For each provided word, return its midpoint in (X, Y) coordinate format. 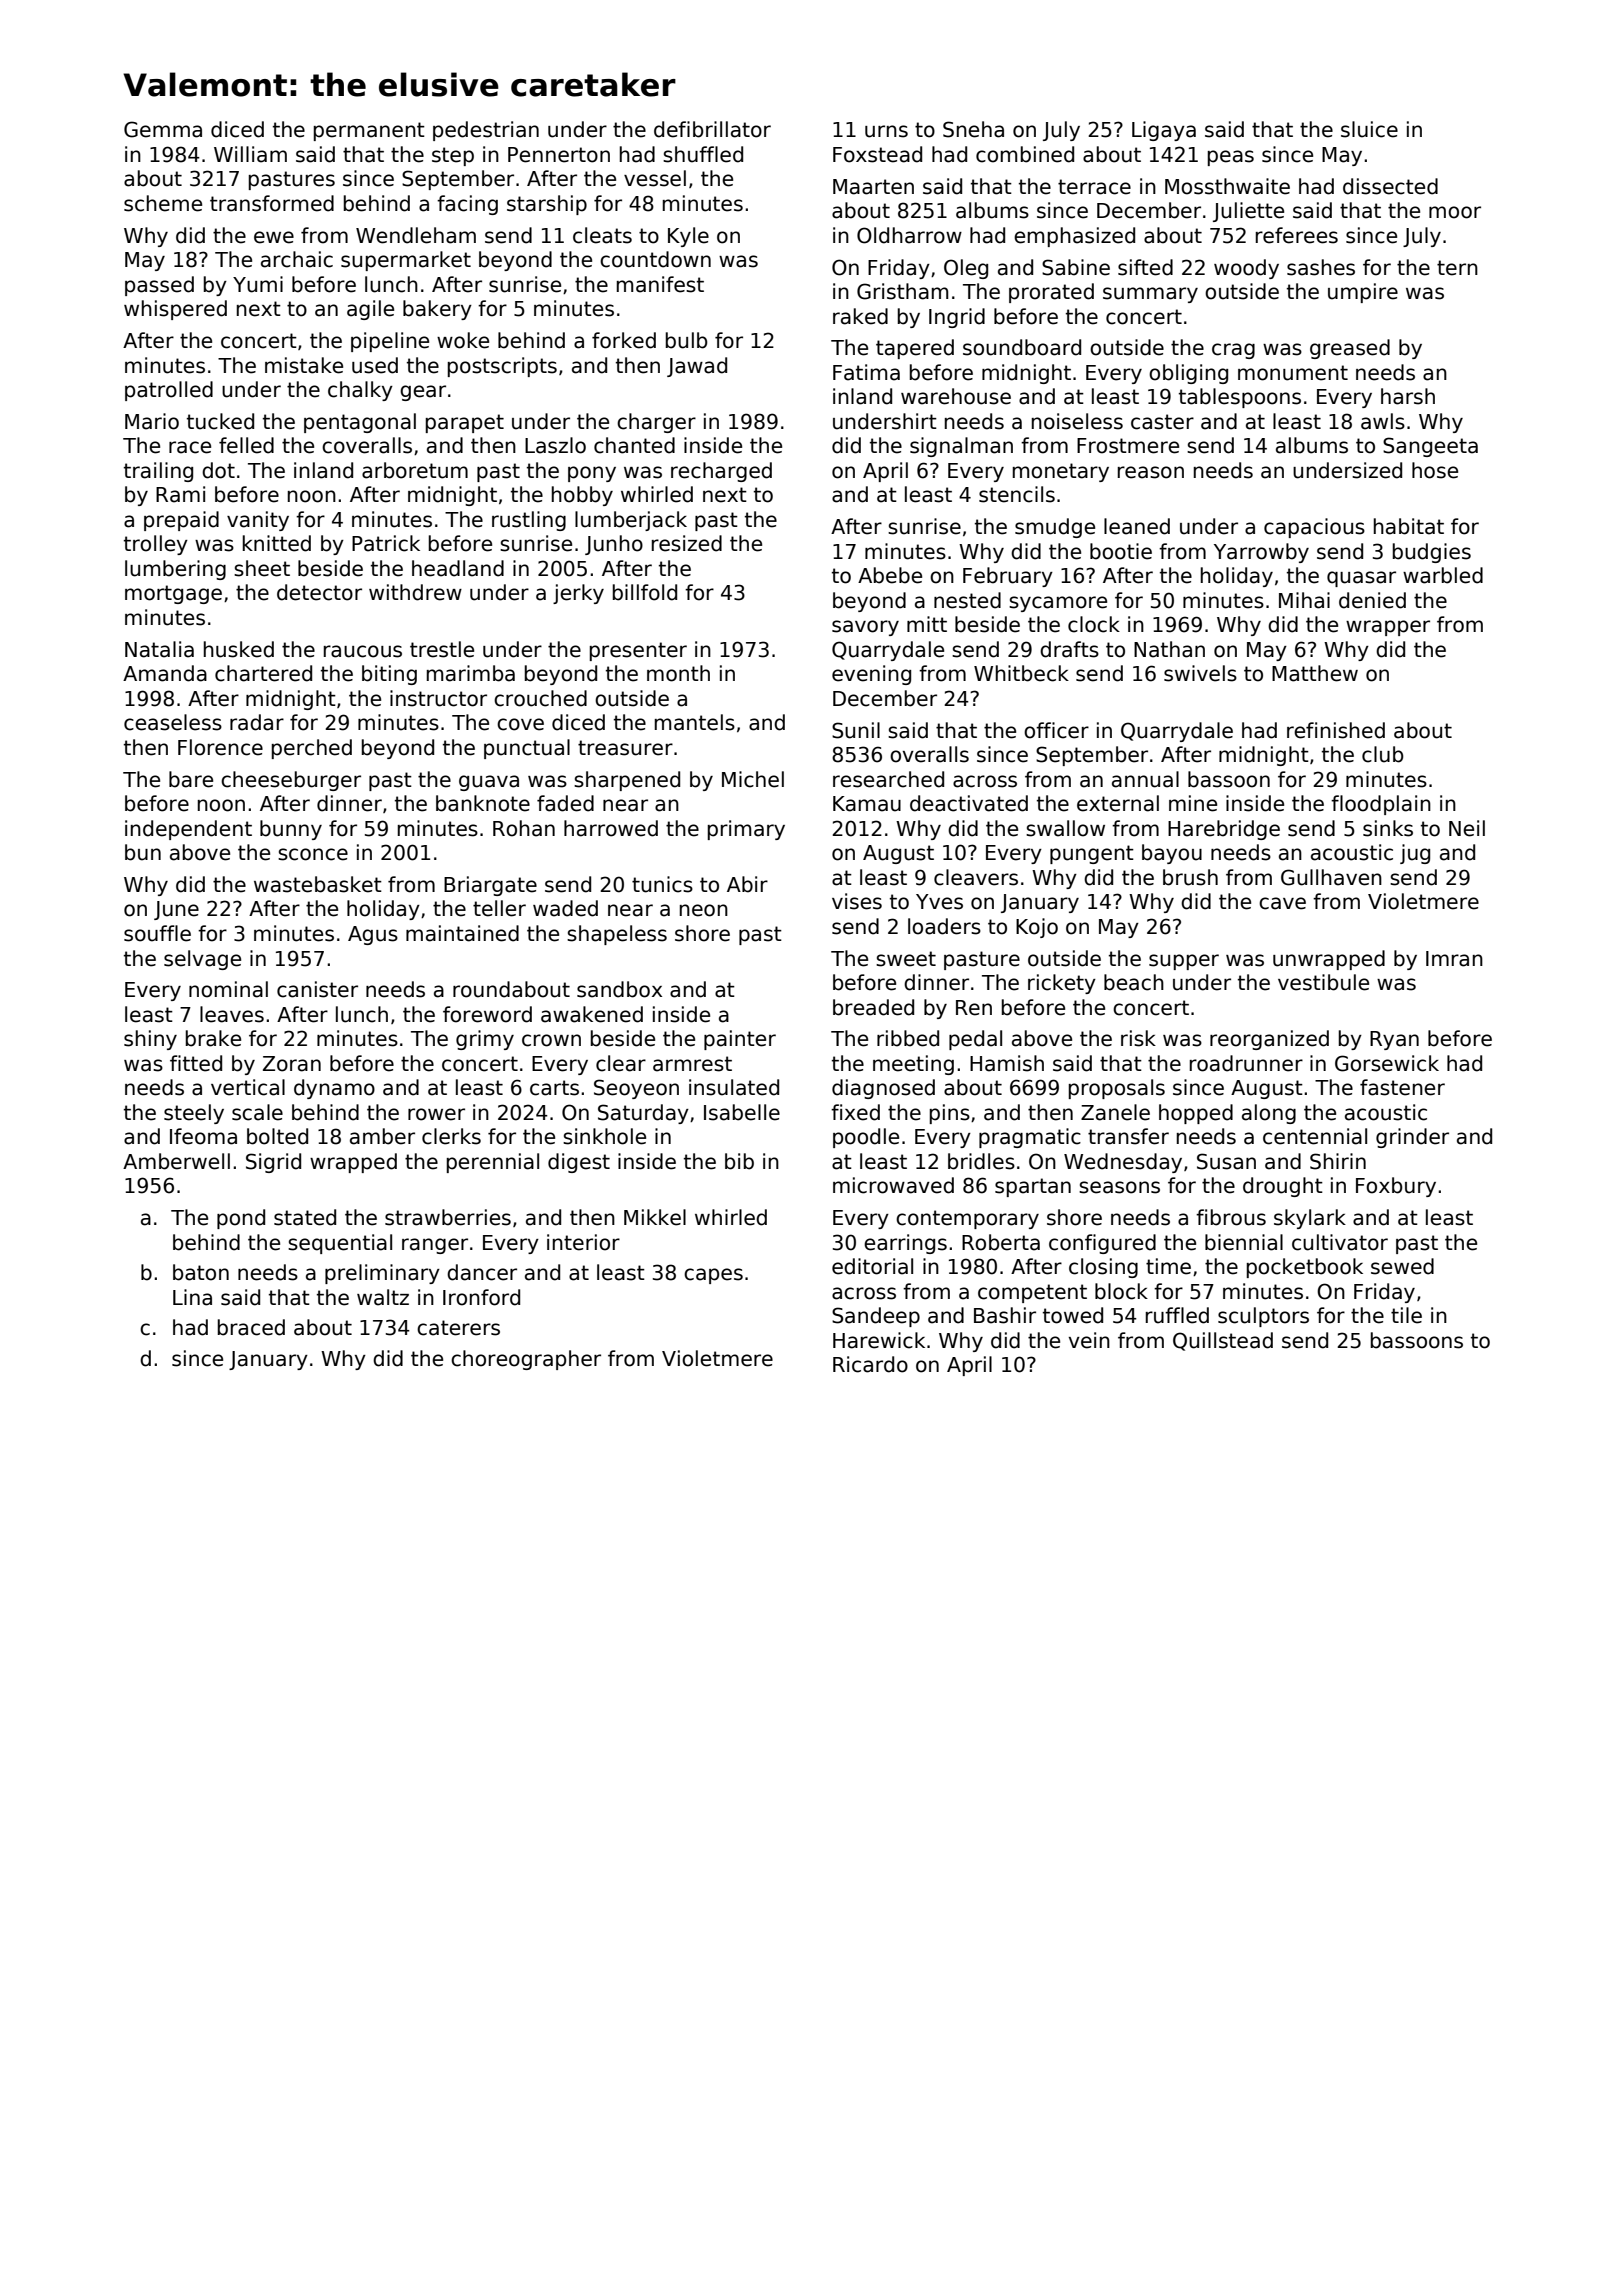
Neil (1467, 828)
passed (159, 286)
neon (704, 910)
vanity (258, 521)
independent (188, 830)
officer (1056, 730)
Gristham (902, 291)
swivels (1200, 673)
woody (1246, 269)
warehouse (956, 396)
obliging (1188, 374)
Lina (192, 1297)
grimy (485, 1040)
